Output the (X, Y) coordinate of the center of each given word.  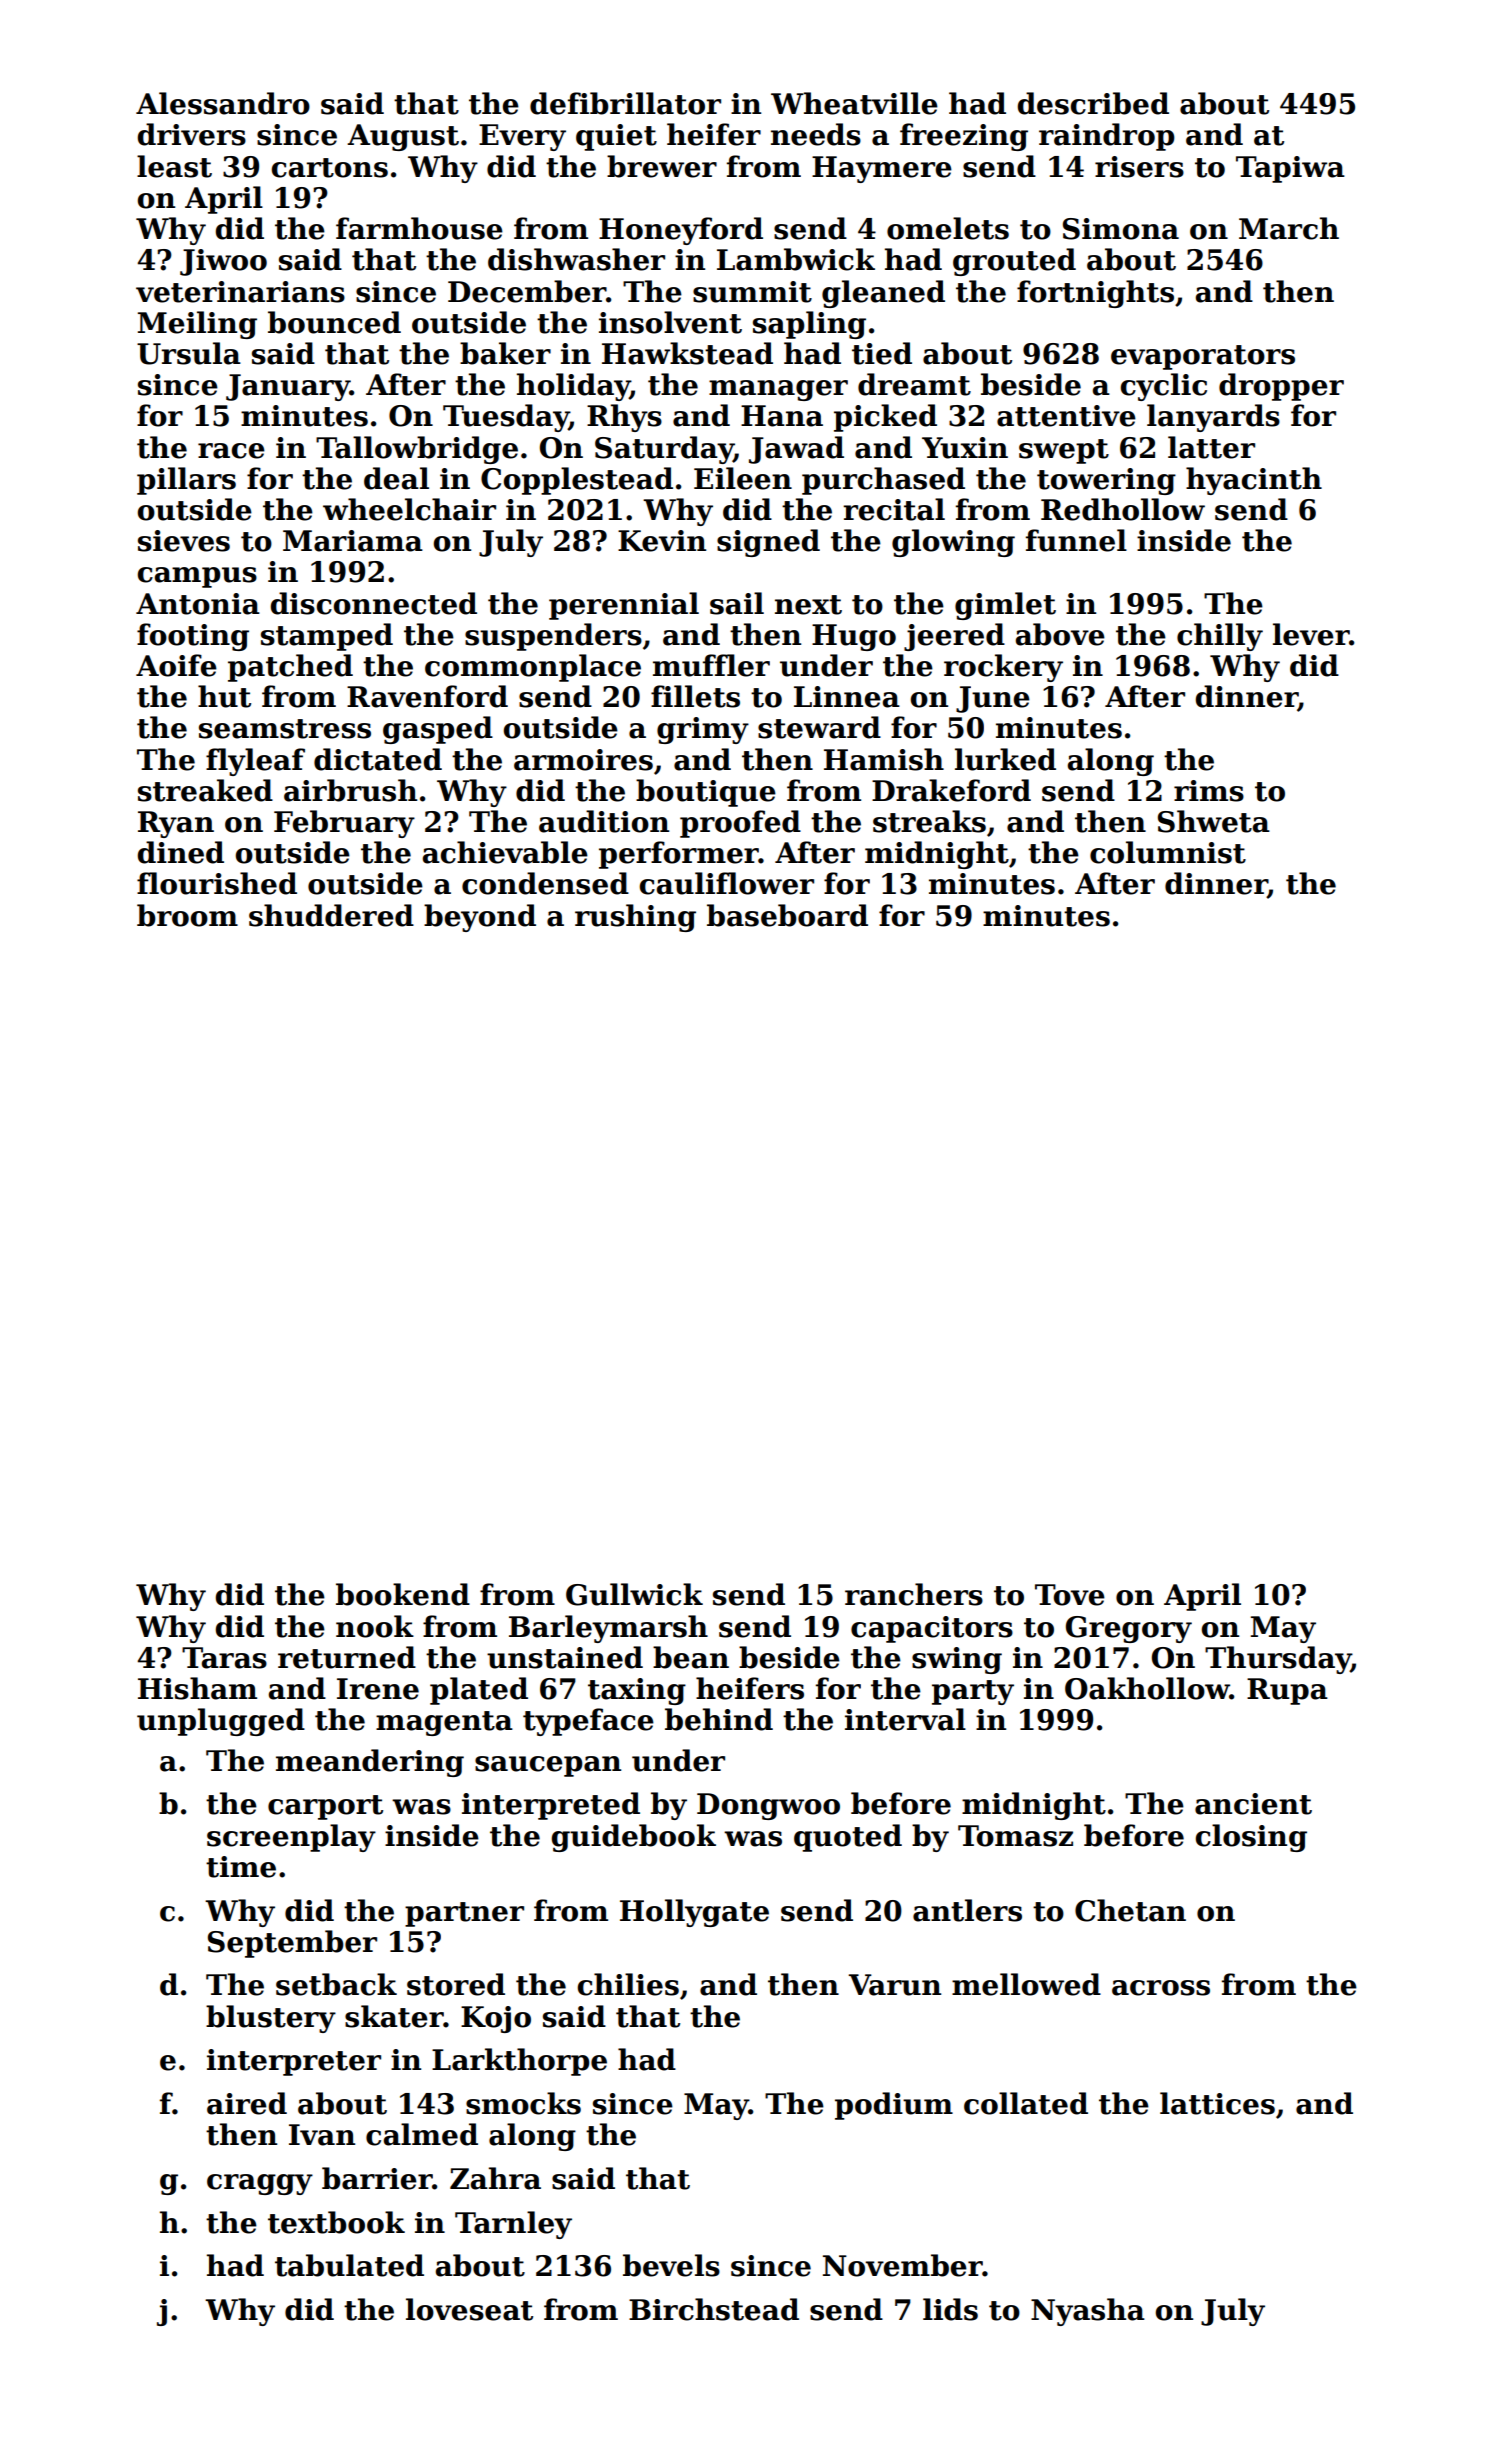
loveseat (469, 2309)
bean (691, 1657)
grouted (1014, 262)
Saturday (664, 450)
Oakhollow (1147, 1688)
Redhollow (1123, 509)
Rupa (1287, 1691)
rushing (635, 918)
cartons (329, 168)
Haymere (882, 169)
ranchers (914, 1594)
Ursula (189, 353)
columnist (1168, 852)
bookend (403, 1594)
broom (187, 915)
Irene (378, 1689)
